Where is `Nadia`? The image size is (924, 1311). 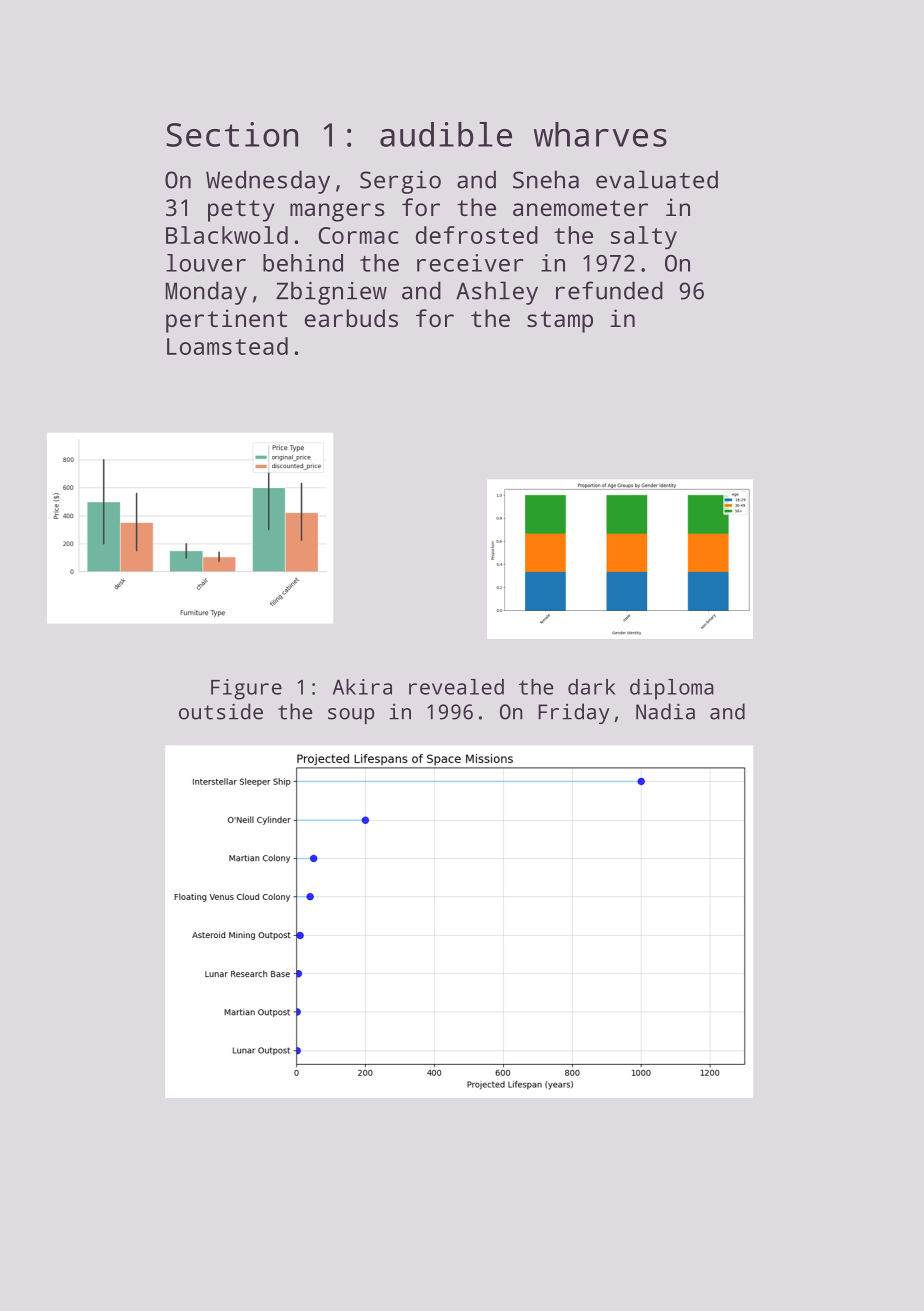 Nadia is located at coordinates (665, 711).
